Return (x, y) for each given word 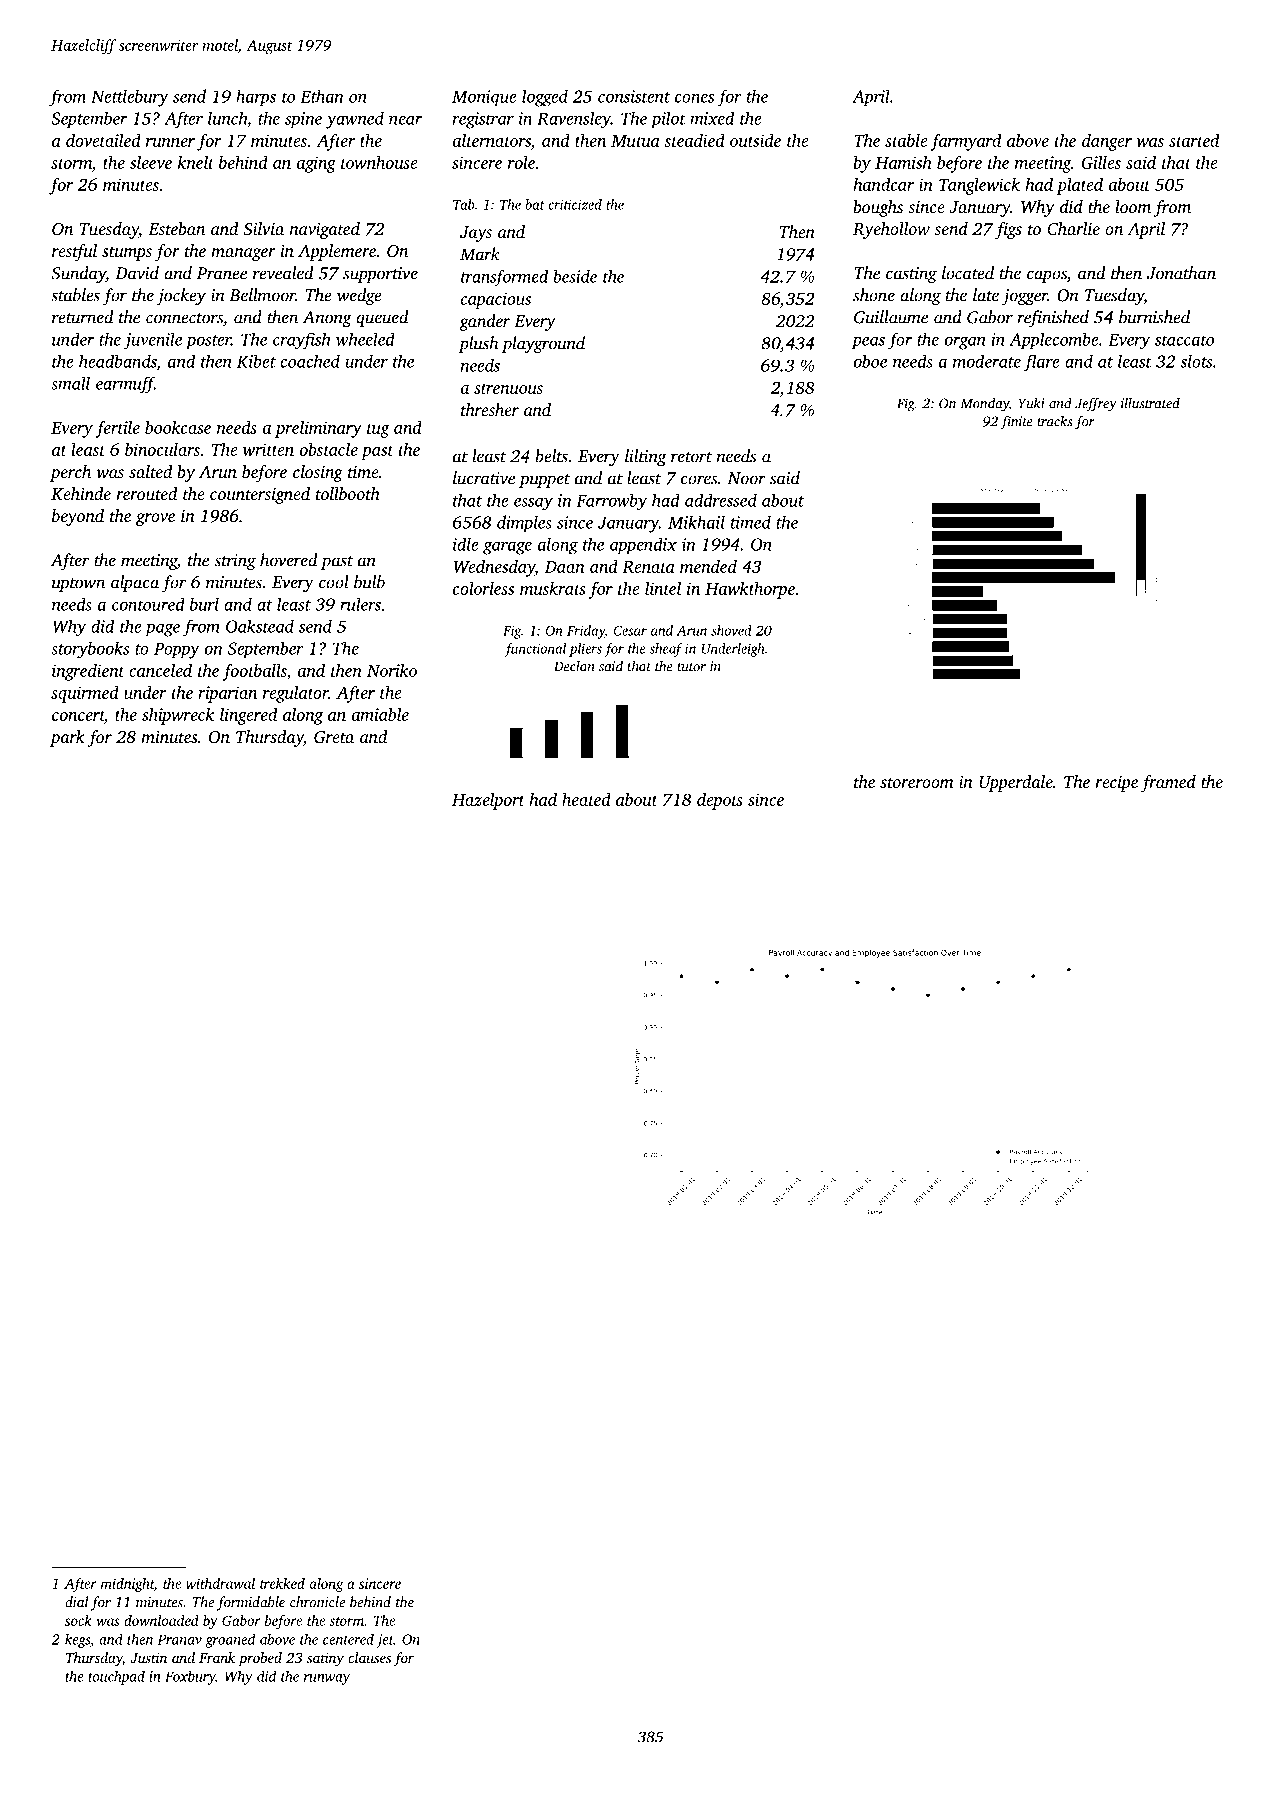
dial (76, 1602)
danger (1107, 142)
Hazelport (488, 801)
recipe (1116, 784)
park (67, 738)
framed (1168, 783)
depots (720, 801)
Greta (334, 737)
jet (385, 1641)
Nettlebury (130, 98)
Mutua (635, 141)
